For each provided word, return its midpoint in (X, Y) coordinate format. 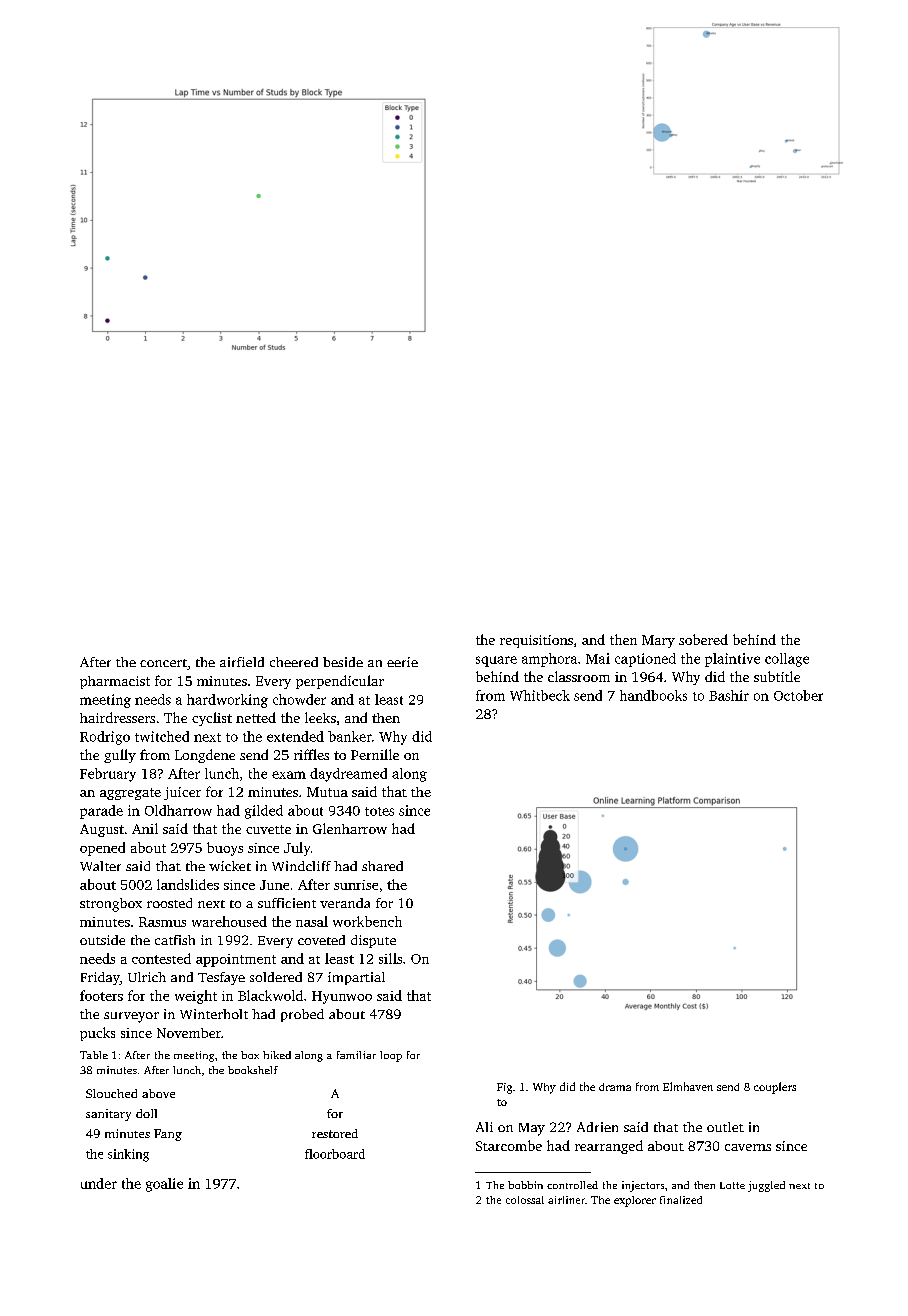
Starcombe (509, 1145)
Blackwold (270, 995)
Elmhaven (688, 1086)
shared (382, 866)
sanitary (108, 1115)
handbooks (653, 695)
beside (343, 662)
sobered (703, 639)
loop (391, 1056)
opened (102, 849)
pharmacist (115, 682)
